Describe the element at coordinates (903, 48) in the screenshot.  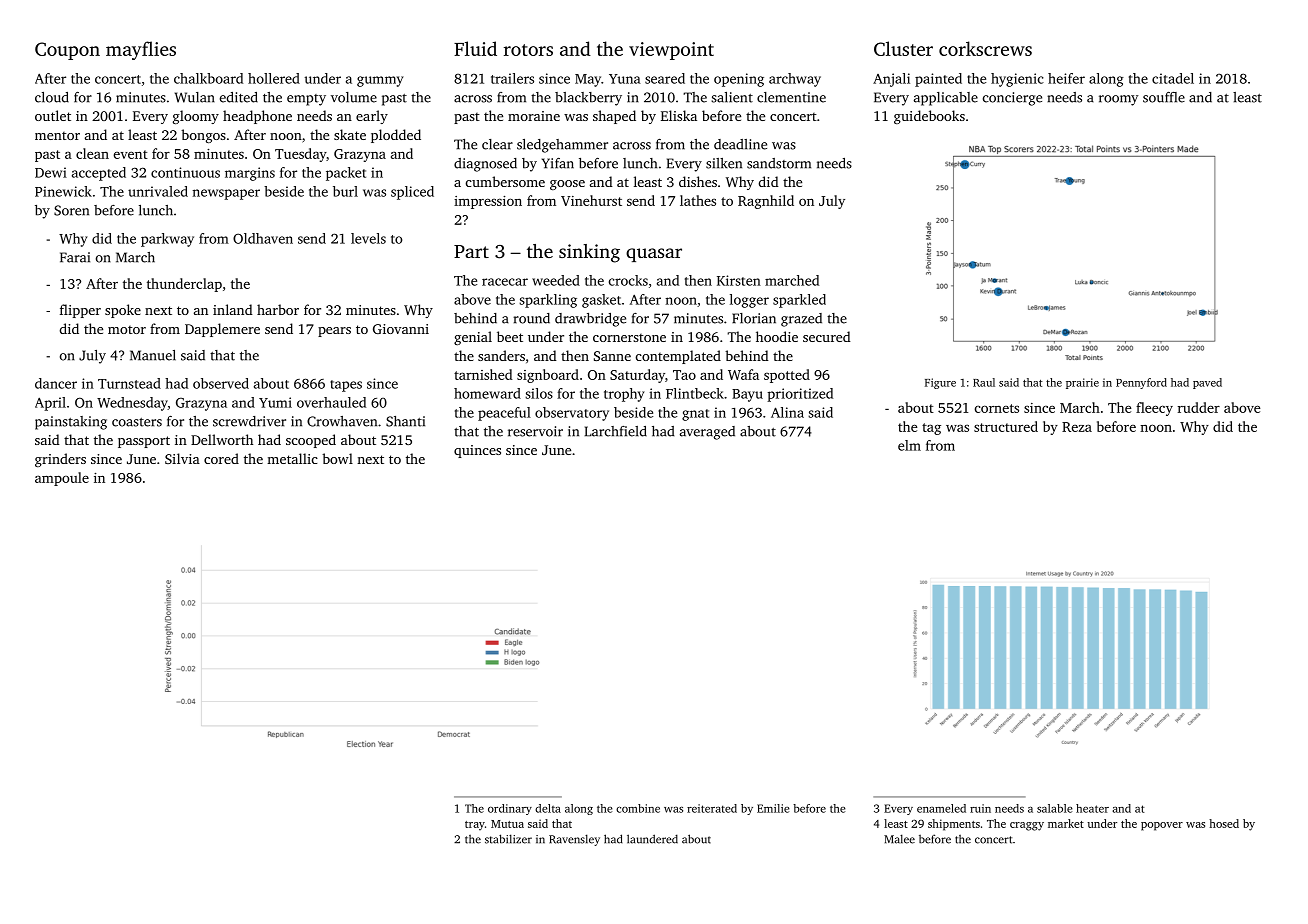
I see `Cluster` at that location.
